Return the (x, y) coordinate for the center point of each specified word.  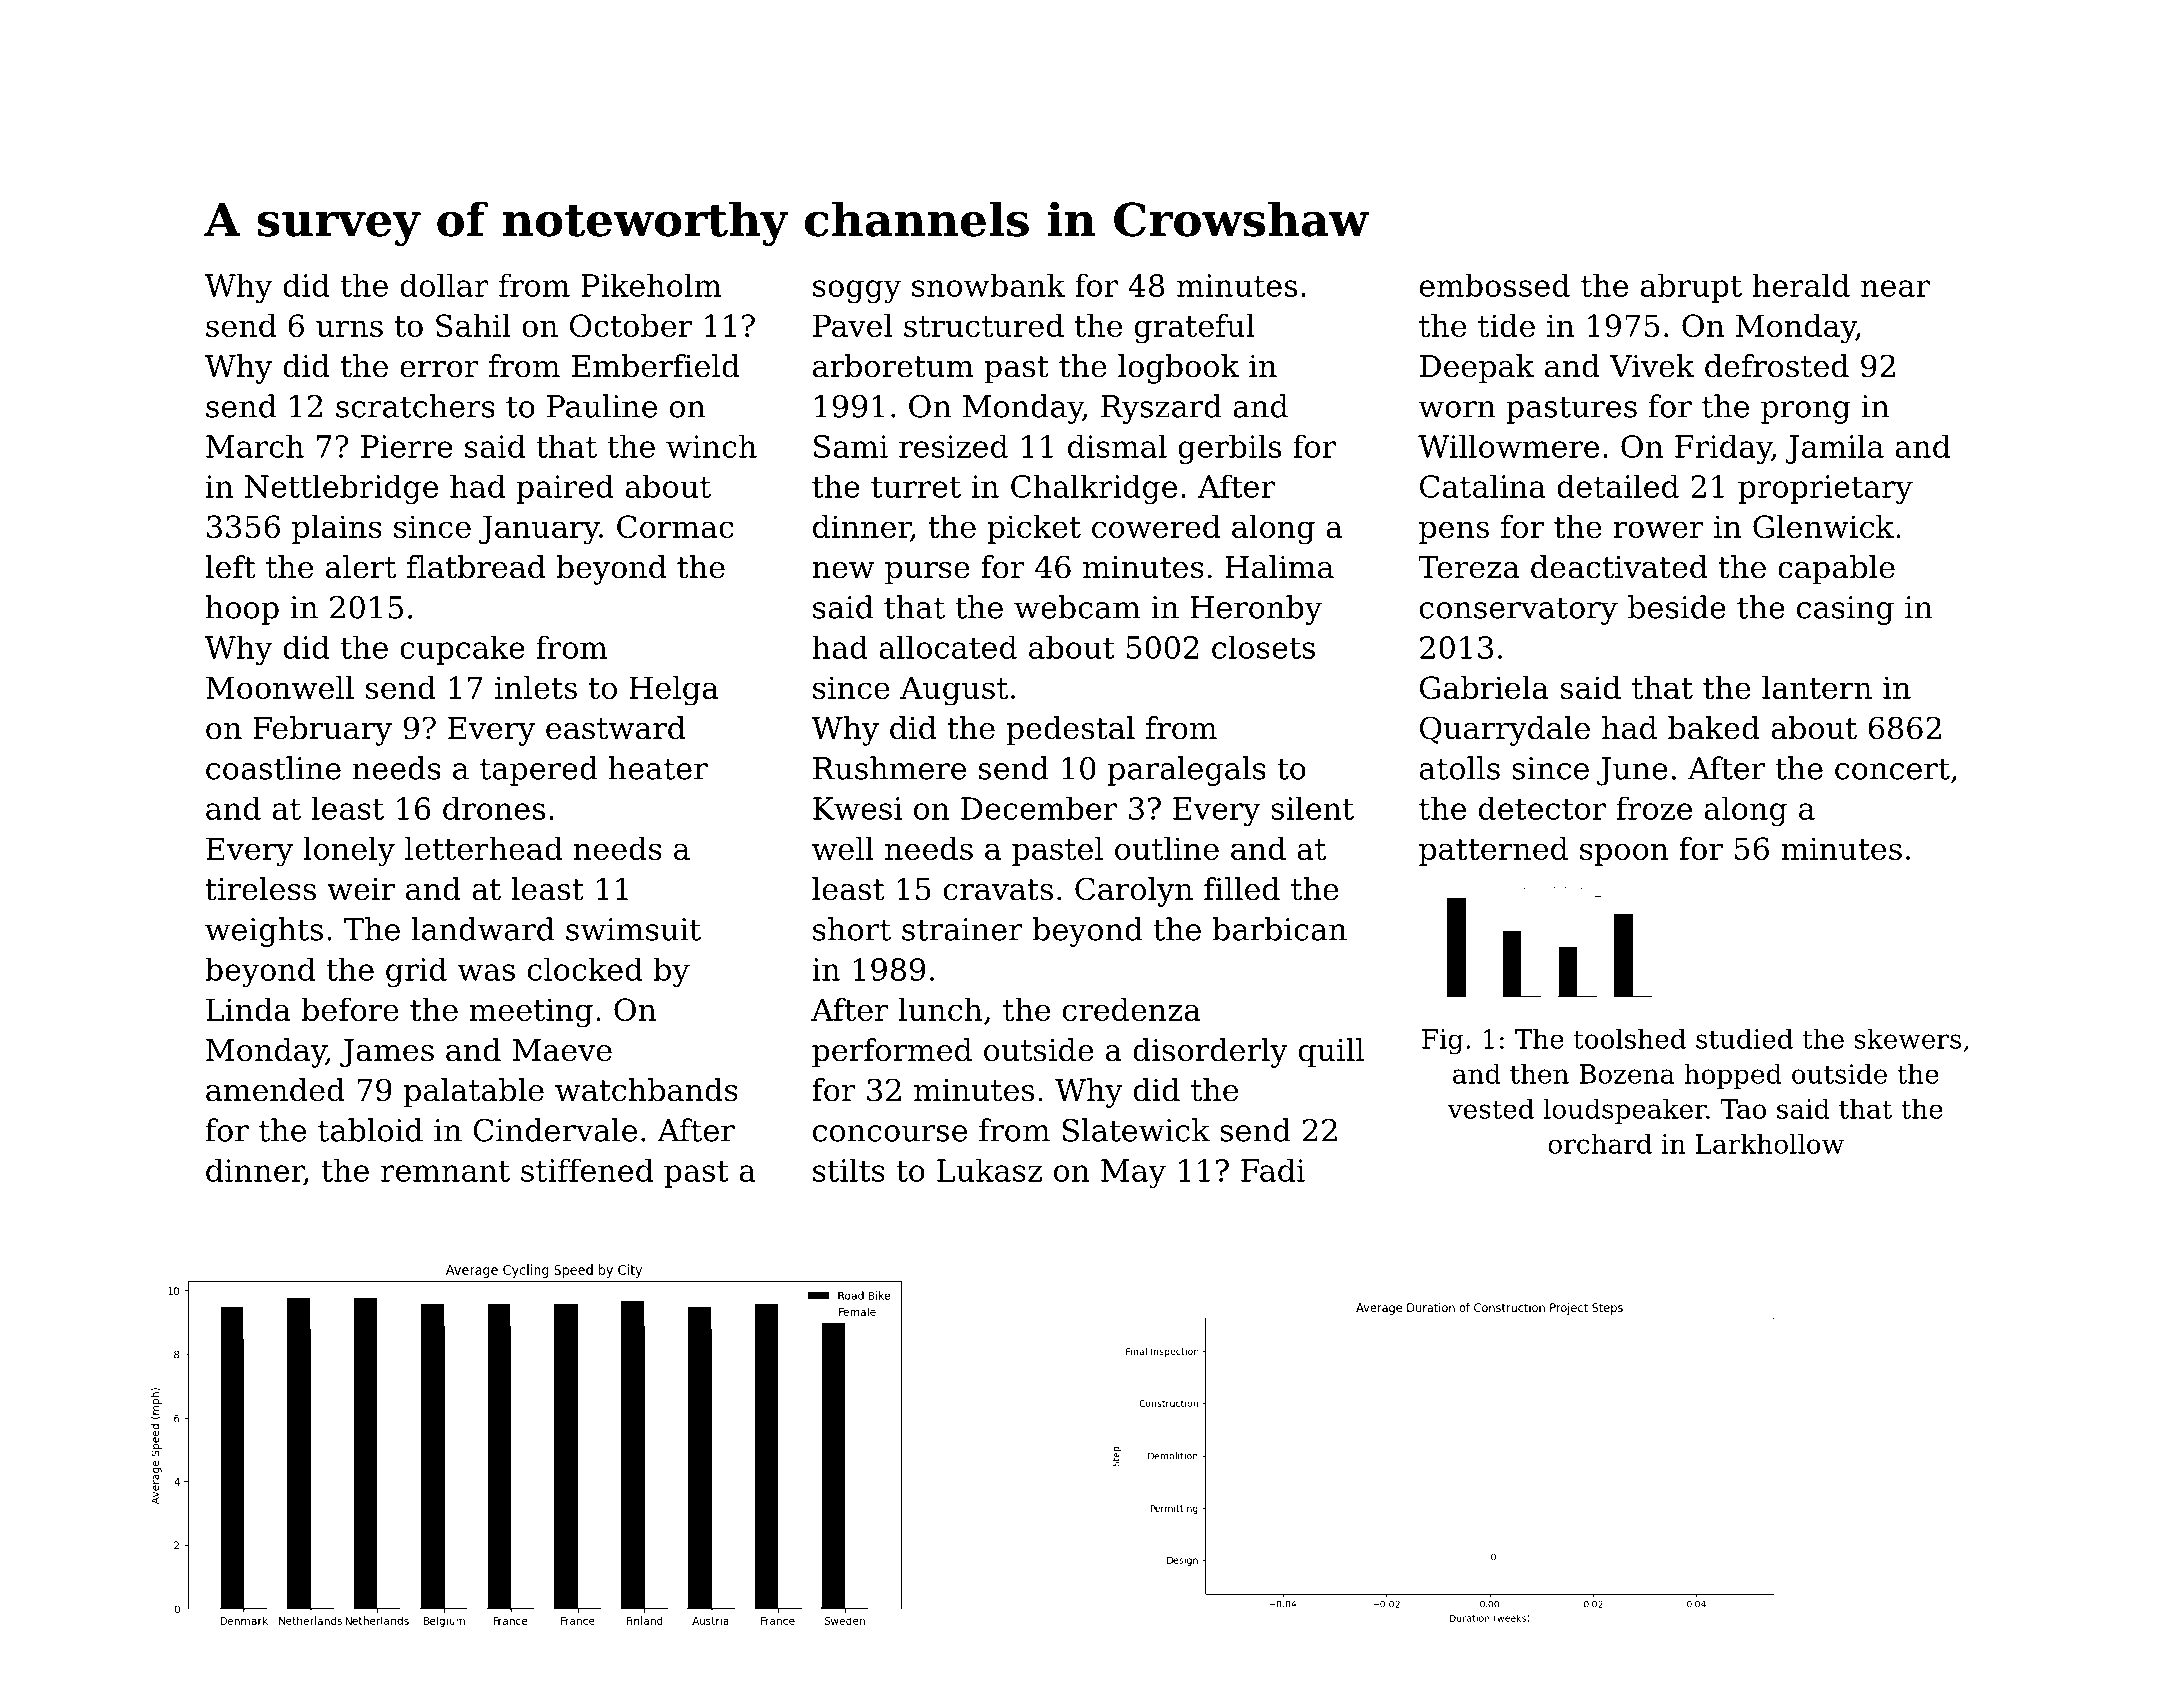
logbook (1178, 369)
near (1895, 288)
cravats (998, 890)
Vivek (1652, 366)
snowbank (988, 285)
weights (264, 932)
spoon (1624, 854)
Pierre (407, 446)
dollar (444, 285)
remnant (445, 1171)
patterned (1493, 851)
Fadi (1273, 1170)
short (852, 929)
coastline (273, 768)
